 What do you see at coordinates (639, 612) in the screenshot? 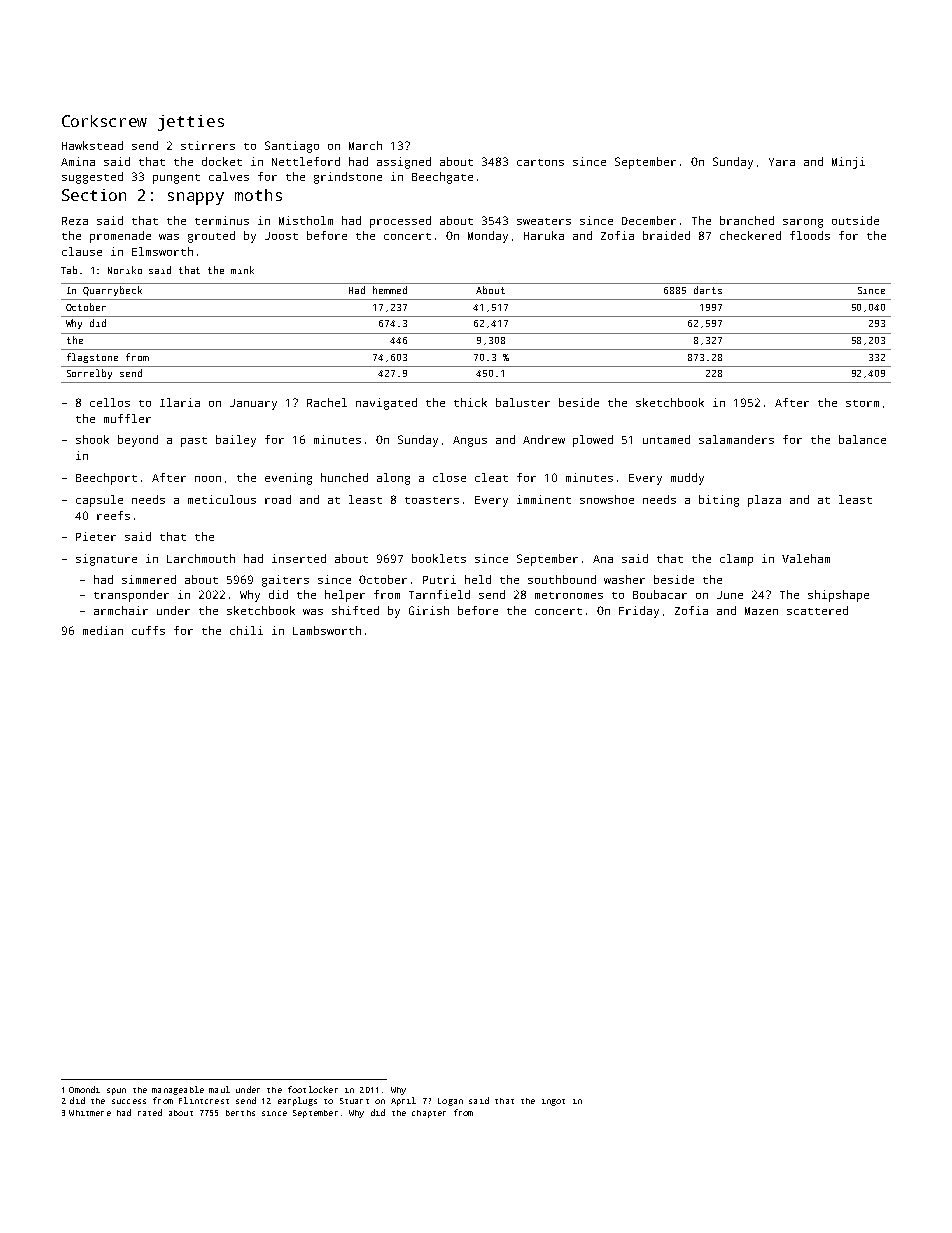
I see `Friday` at bounding box center [639, 612].
